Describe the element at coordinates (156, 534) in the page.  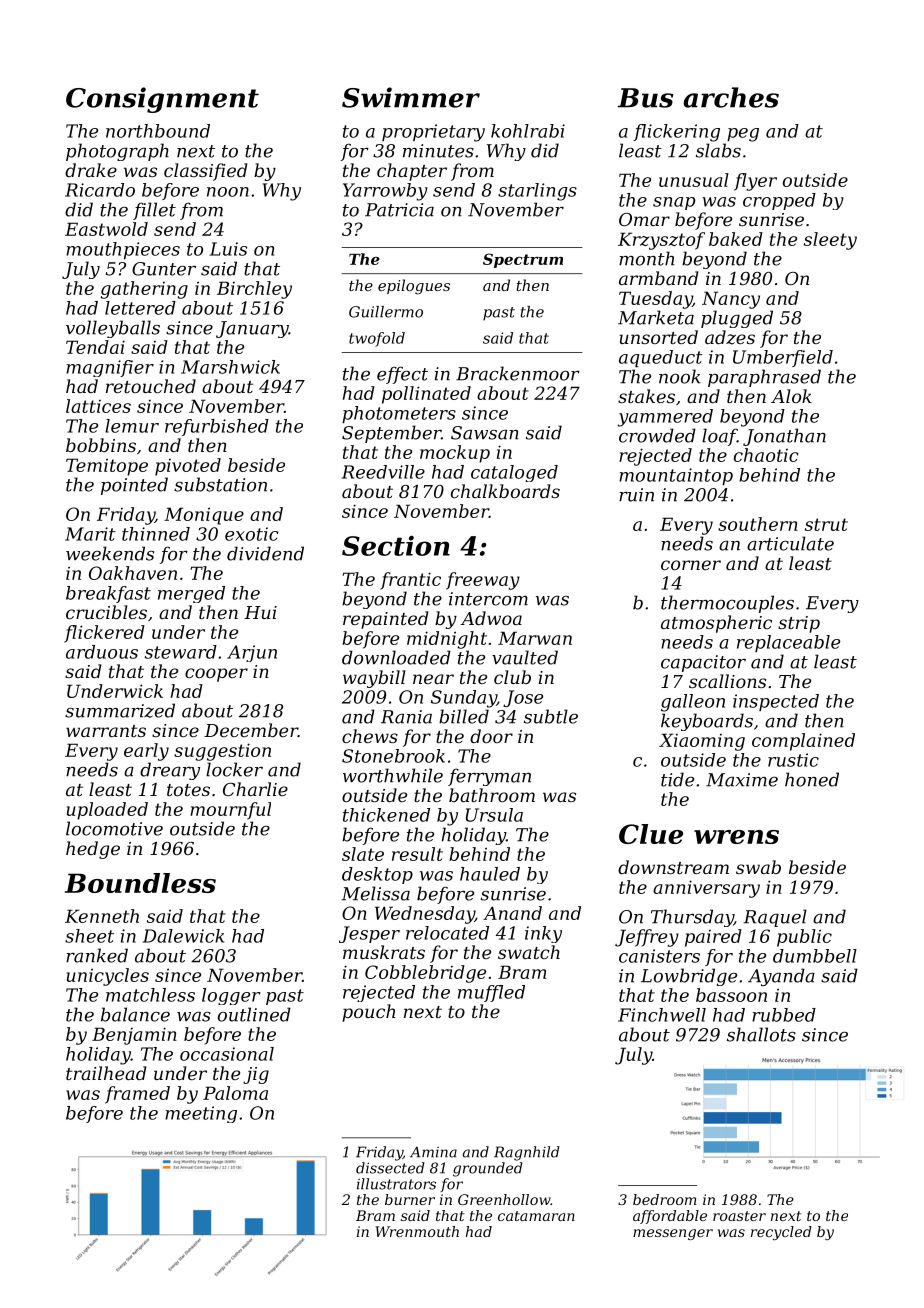
I see `thinned` at that location.
